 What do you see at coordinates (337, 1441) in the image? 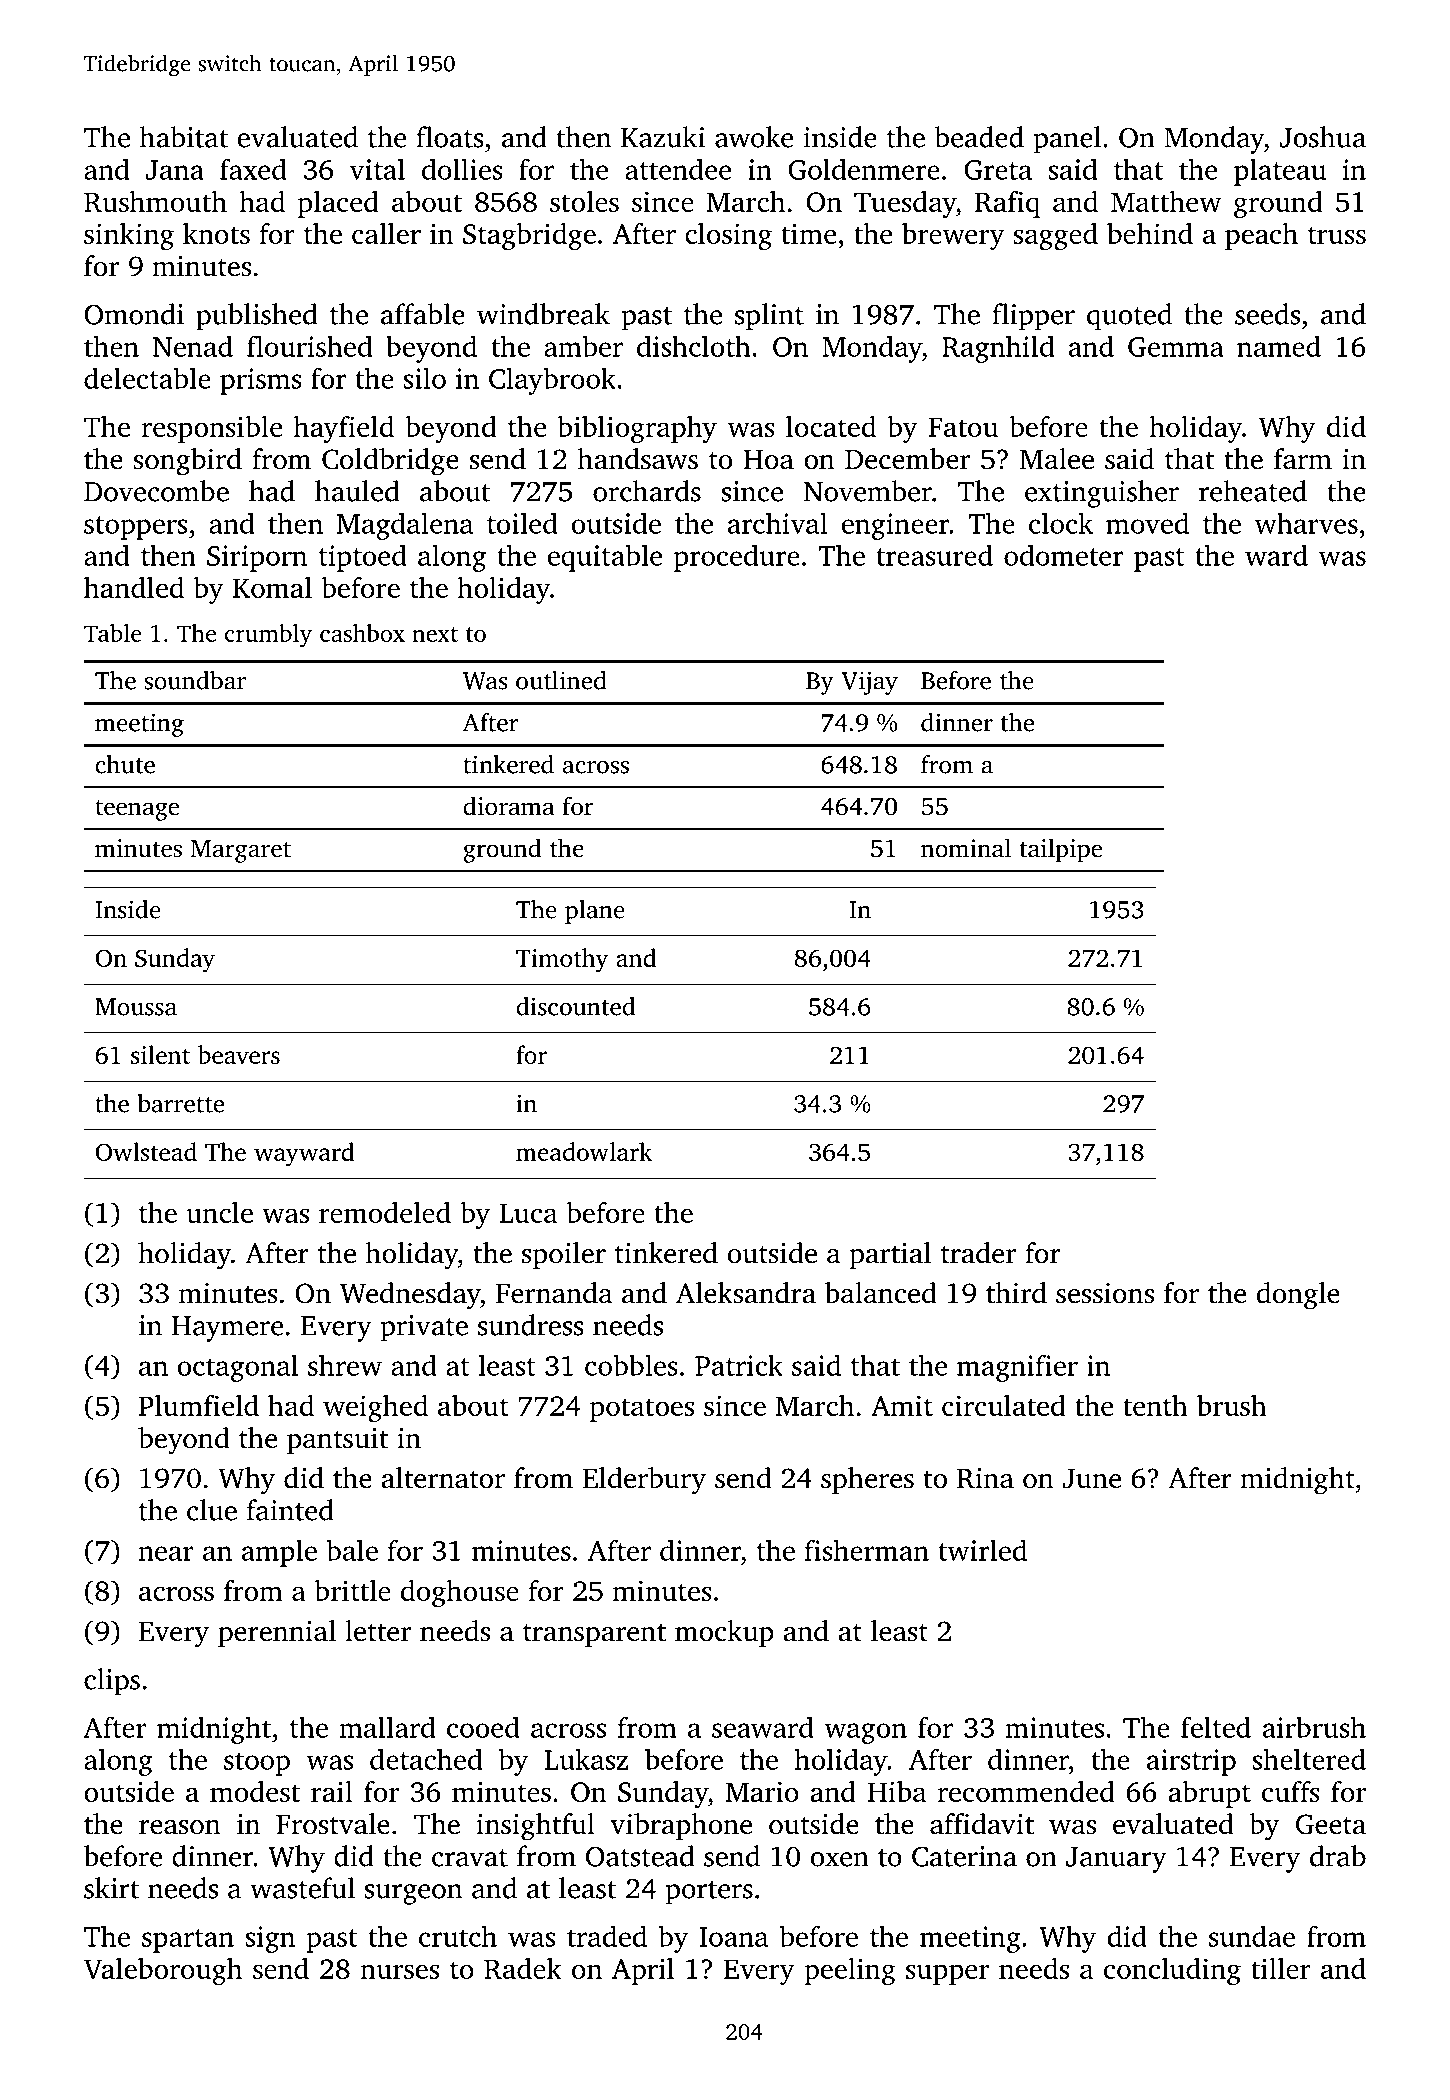
I see `pantsuit` at bounding box center [337, 1441].
